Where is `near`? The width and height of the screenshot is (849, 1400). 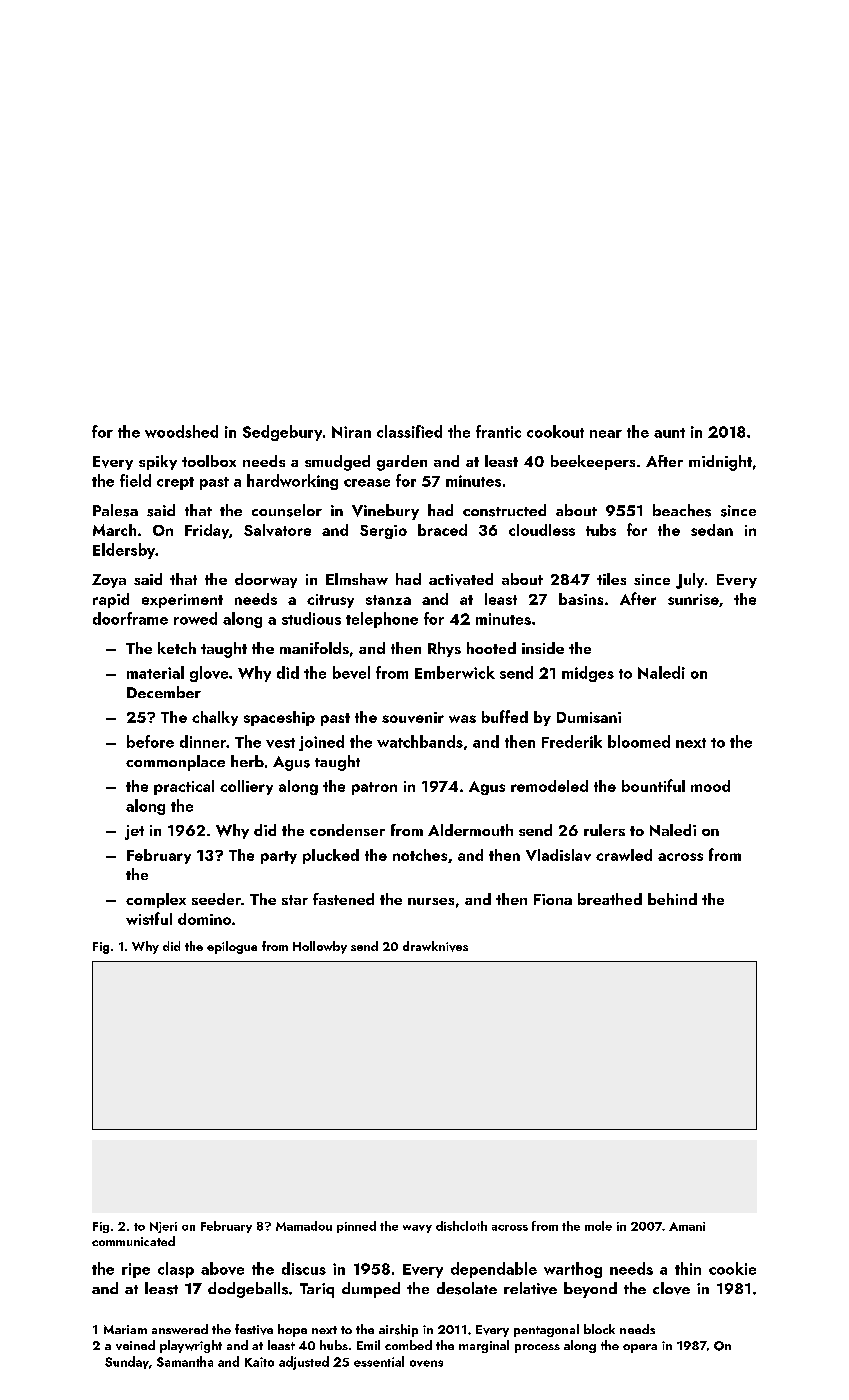 near is located at coordinates (606, 434).
